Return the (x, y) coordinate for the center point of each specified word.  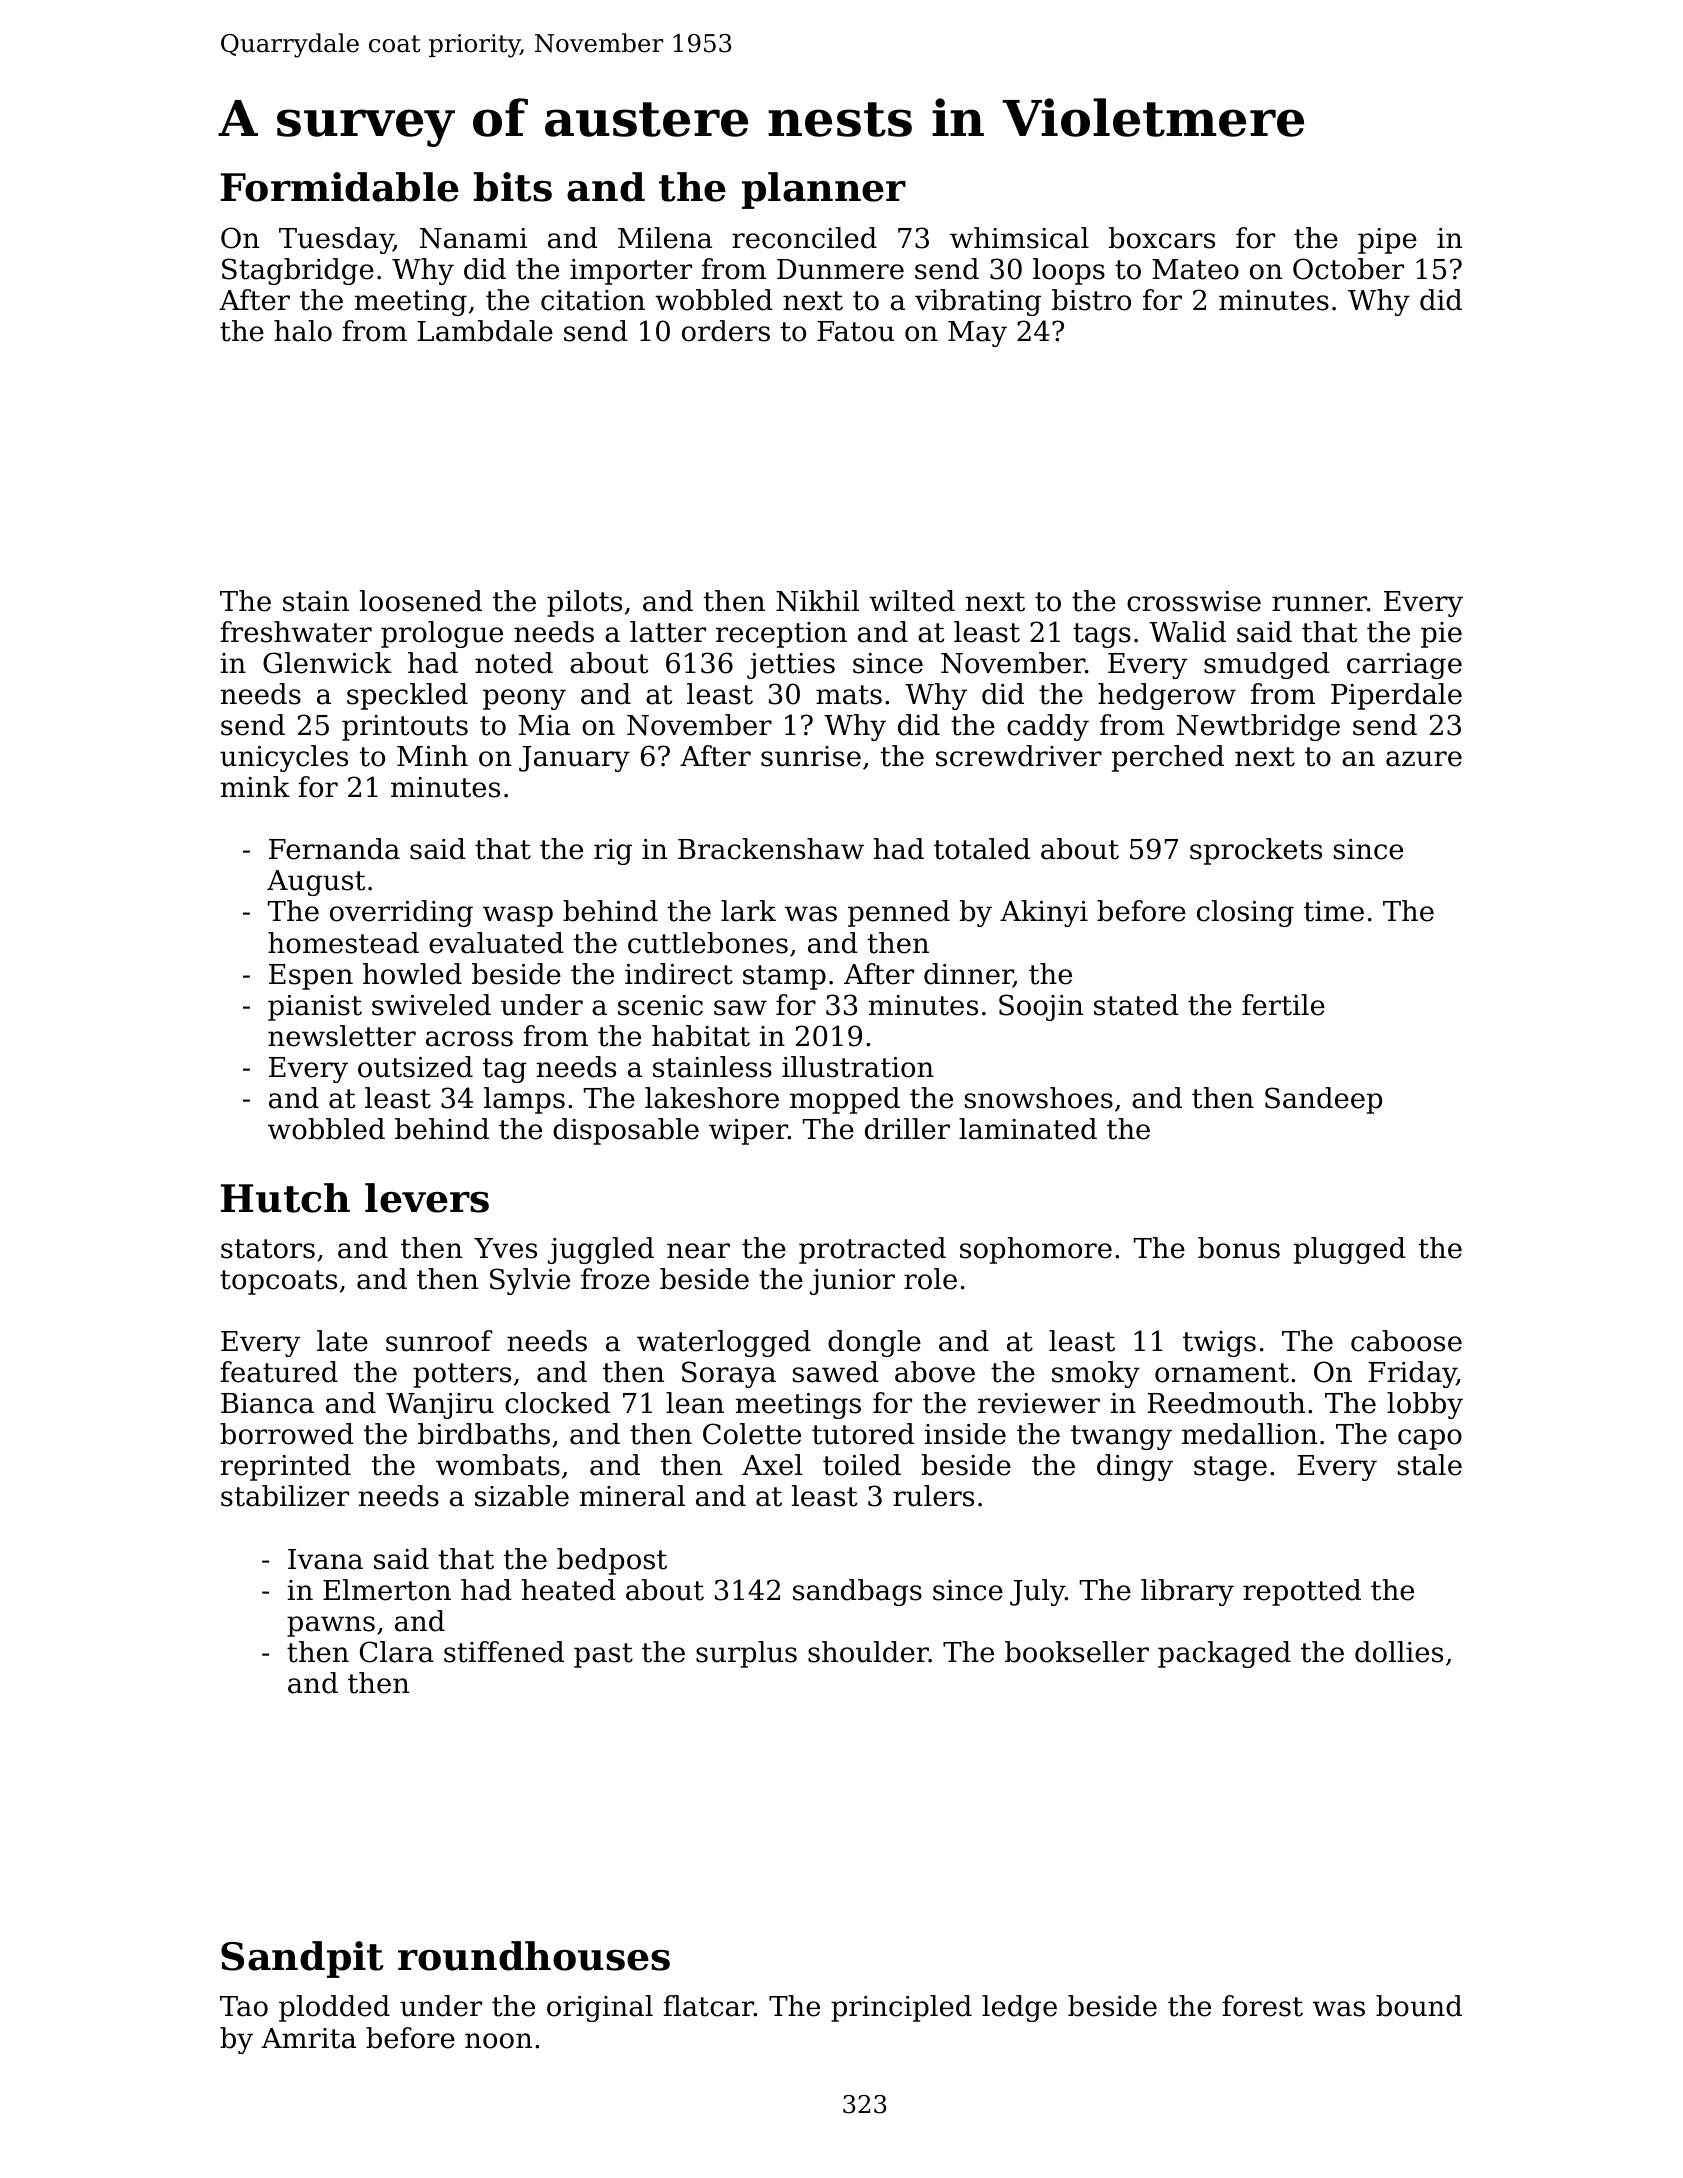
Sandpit (302, 1959)
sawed (836, 1372)
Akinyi (1044, 913)
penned (899, 913)
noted (514, 663)
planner (824, 190)
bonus (1239, 1248)
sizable (522, 1496)
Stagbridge (298, 271)
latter (668, 632)
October (1348, 269)
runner (1319, 604)
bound (1419, 2006)
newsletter (342, 1036)
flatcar (708, 2006)
